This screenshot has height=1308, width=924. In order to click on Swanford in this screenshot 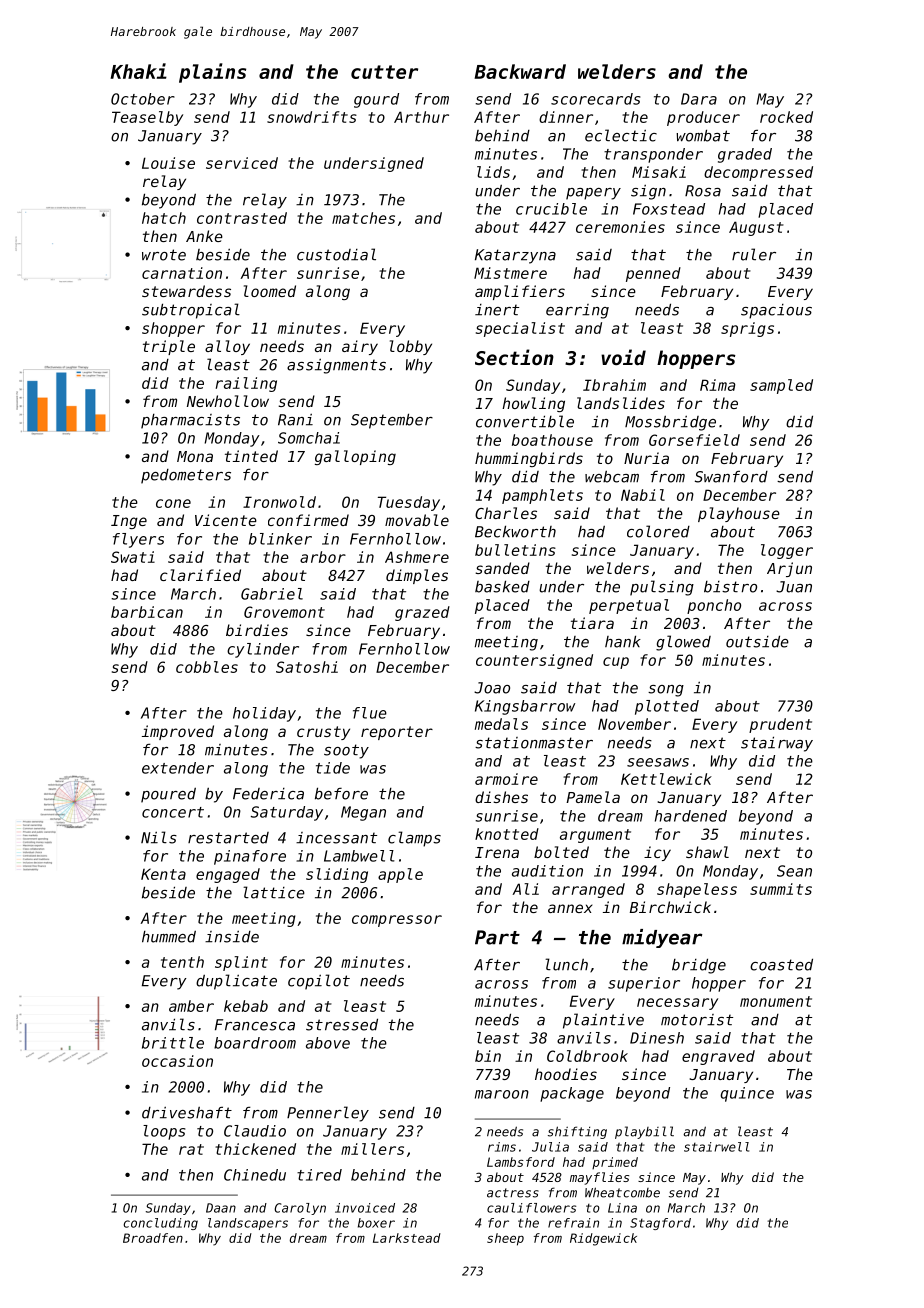, I will do `click(731, 476)`.
